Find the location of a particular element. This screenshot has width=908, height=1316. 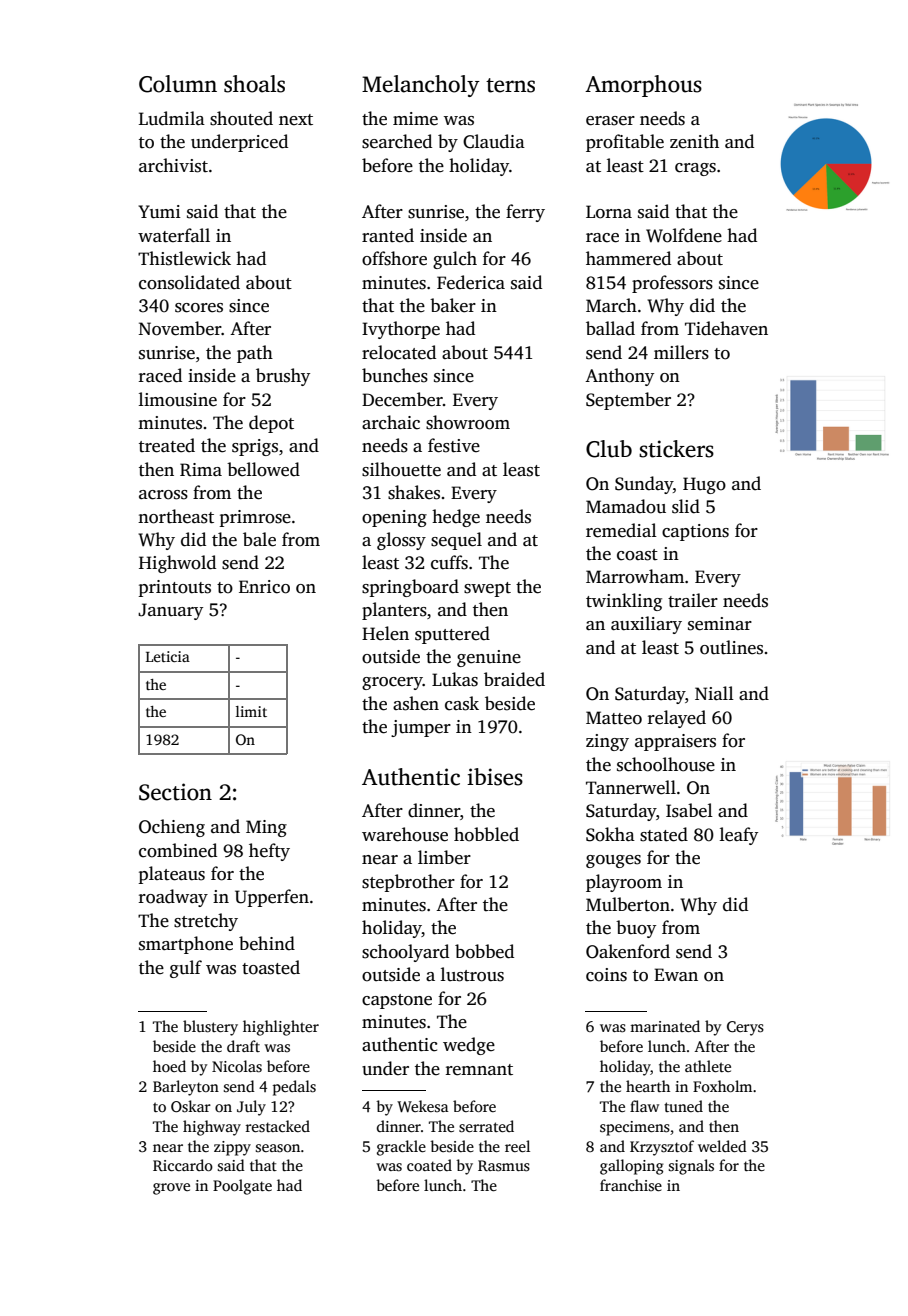

crags is located at coordinates (695, 169).
